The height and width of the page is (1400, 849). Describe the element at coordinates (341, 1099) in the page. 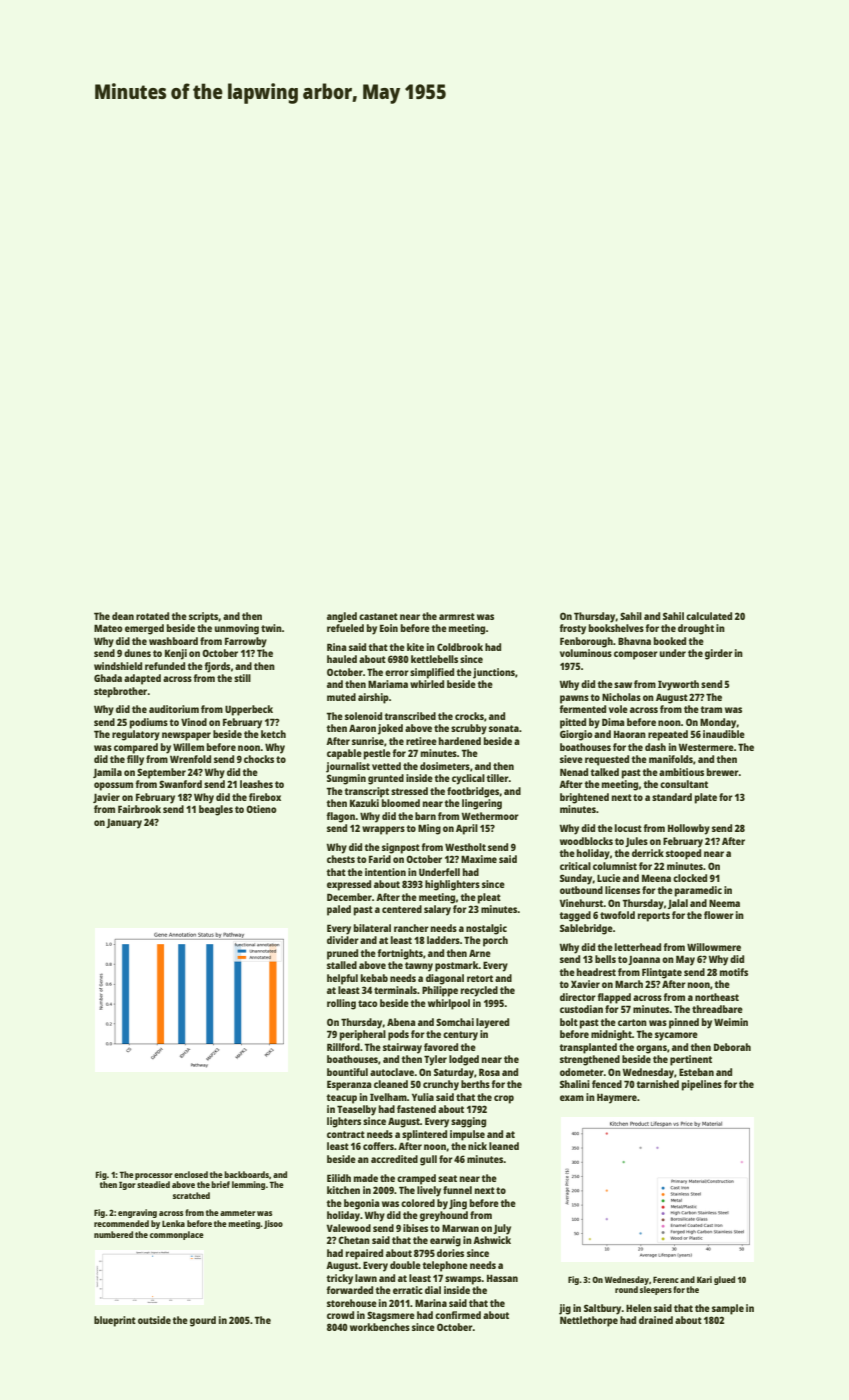

I see `teacup` at that location.
